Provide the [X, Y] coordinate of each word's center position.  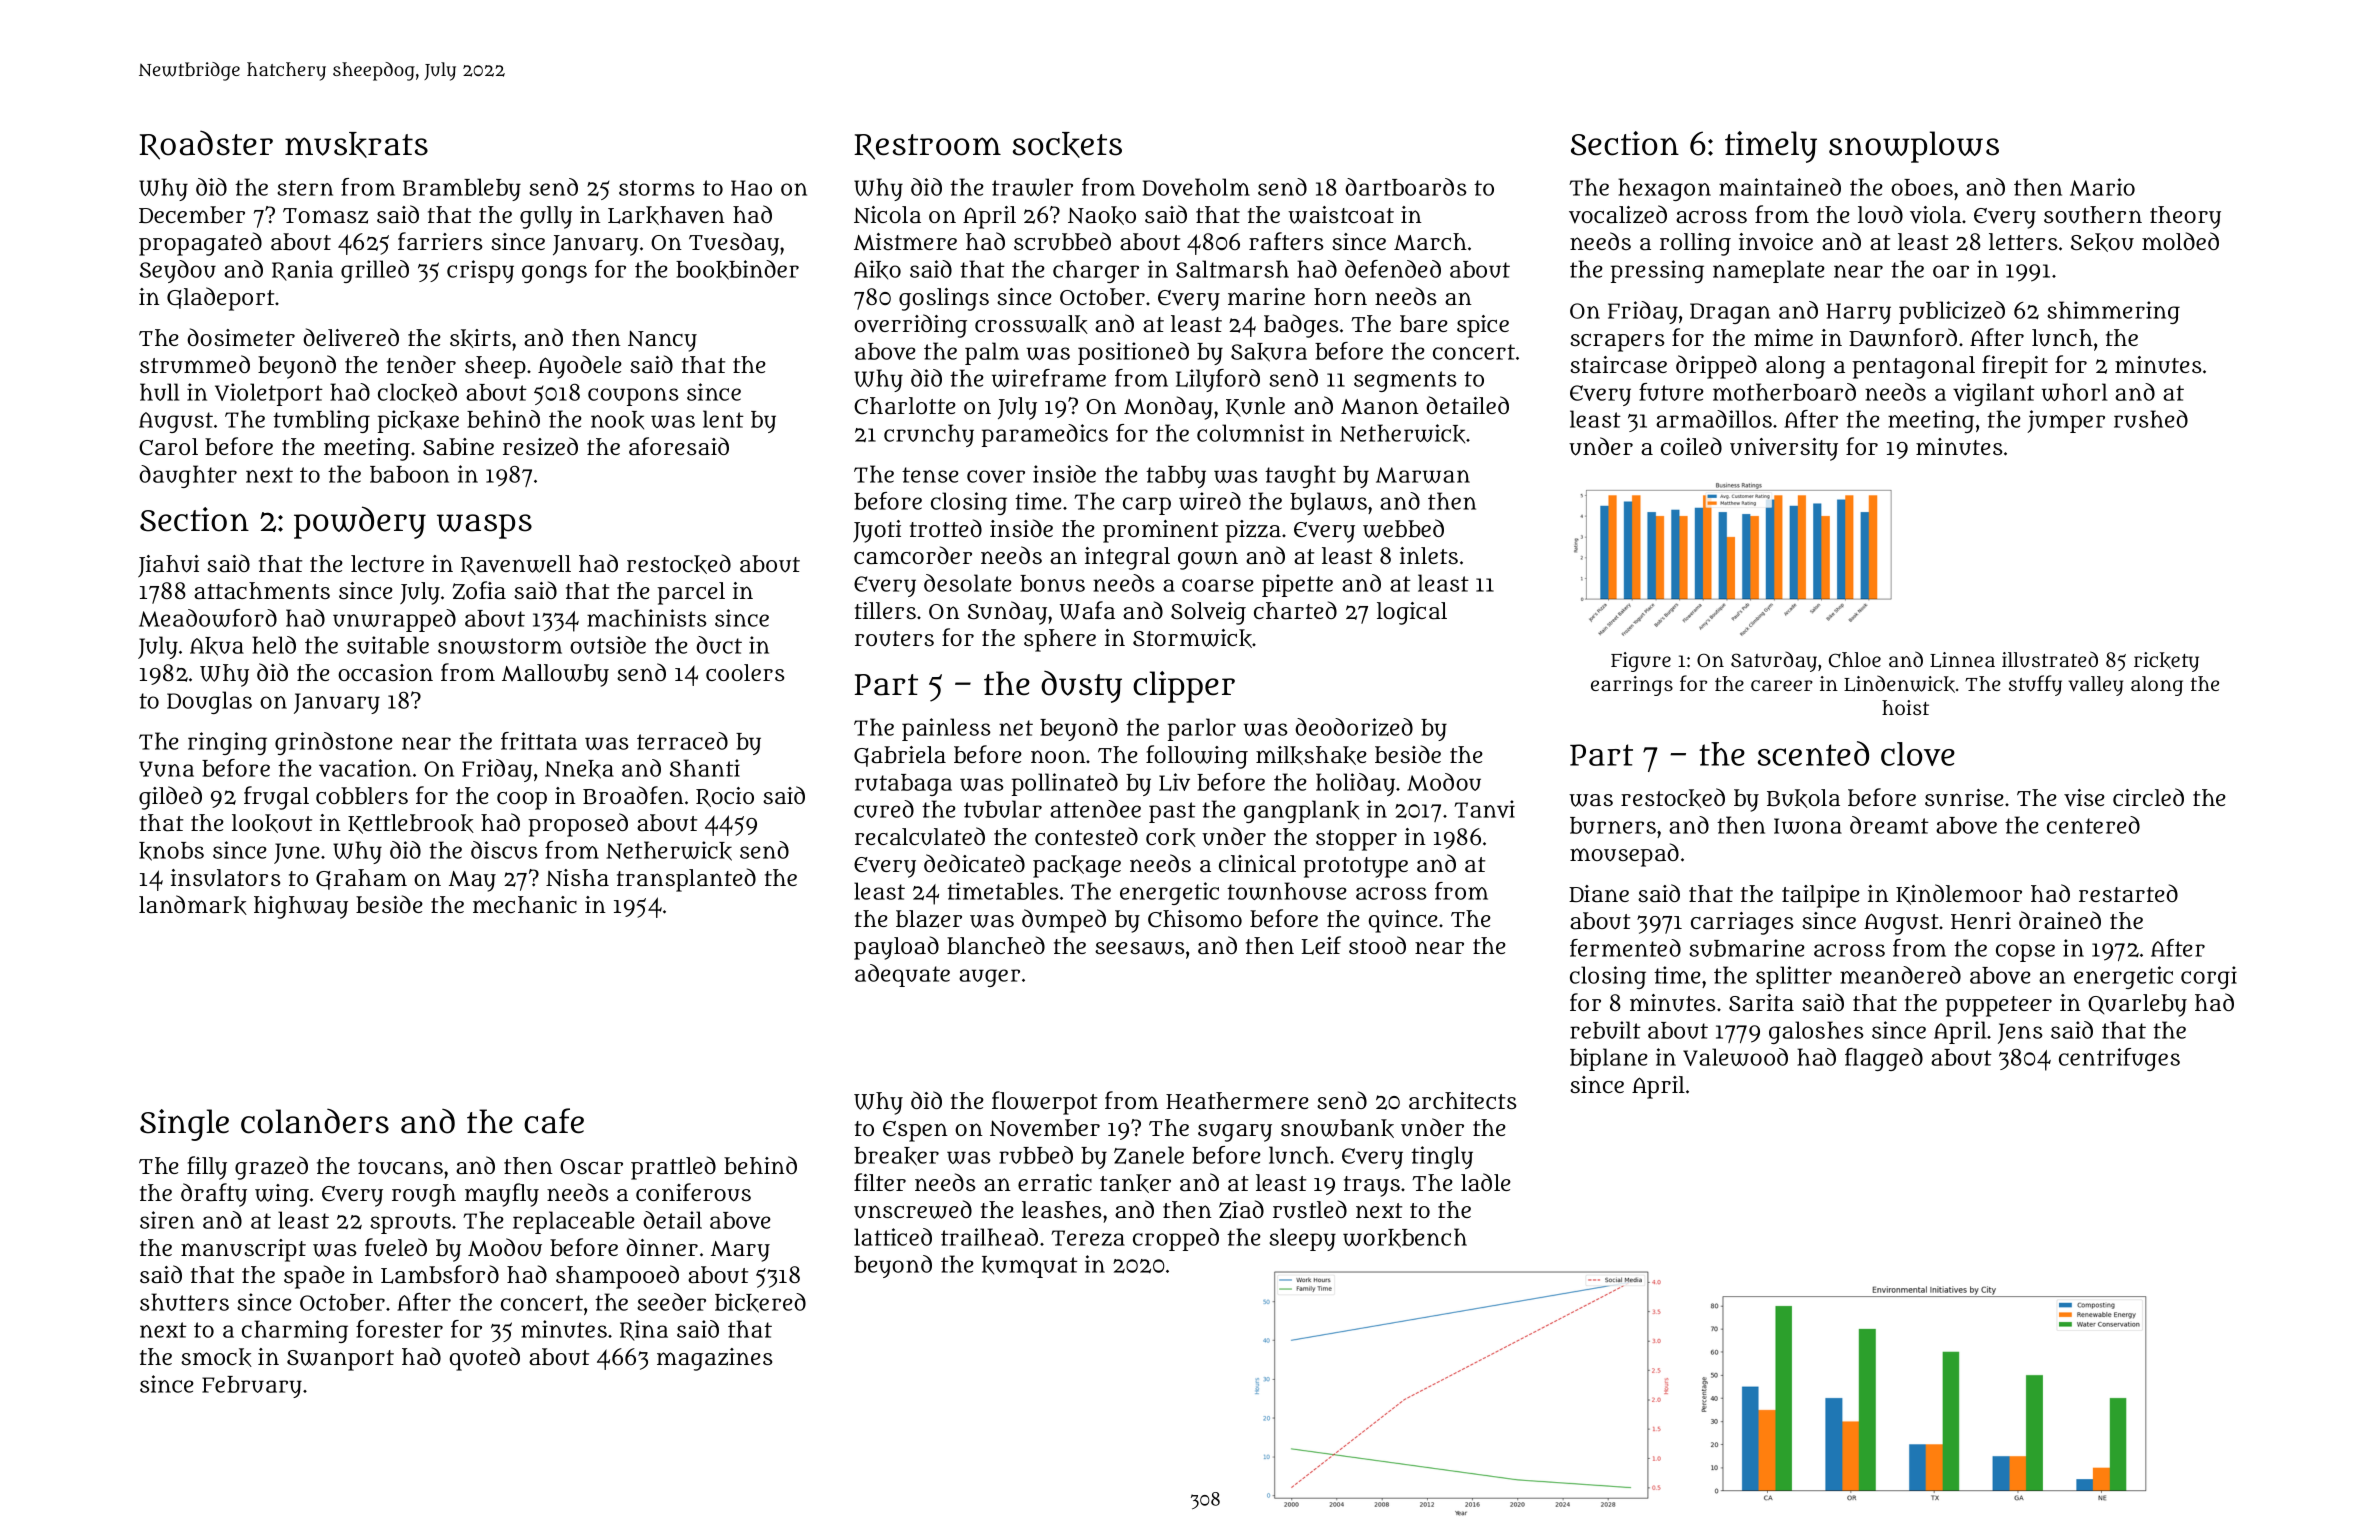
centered [2093, 825]
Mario [2102, 187]
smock [216, 1357]
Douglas [209, 702]
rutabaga [903, 785]
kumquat [1030, 1267]
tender [421, 364]
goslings [944, 299]
